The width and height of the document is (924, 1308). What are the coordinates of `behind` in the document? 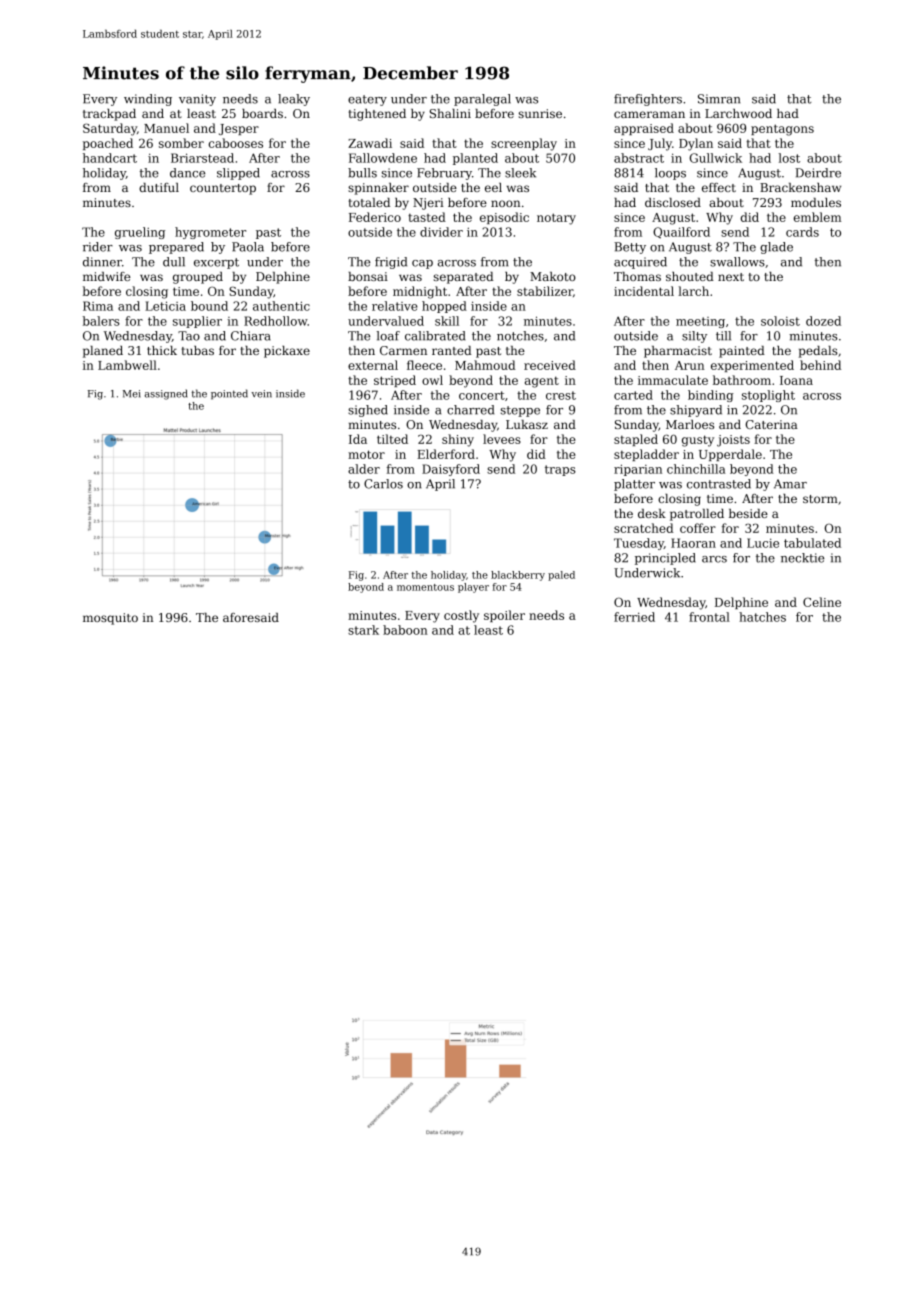 It's located at (820, 365).
